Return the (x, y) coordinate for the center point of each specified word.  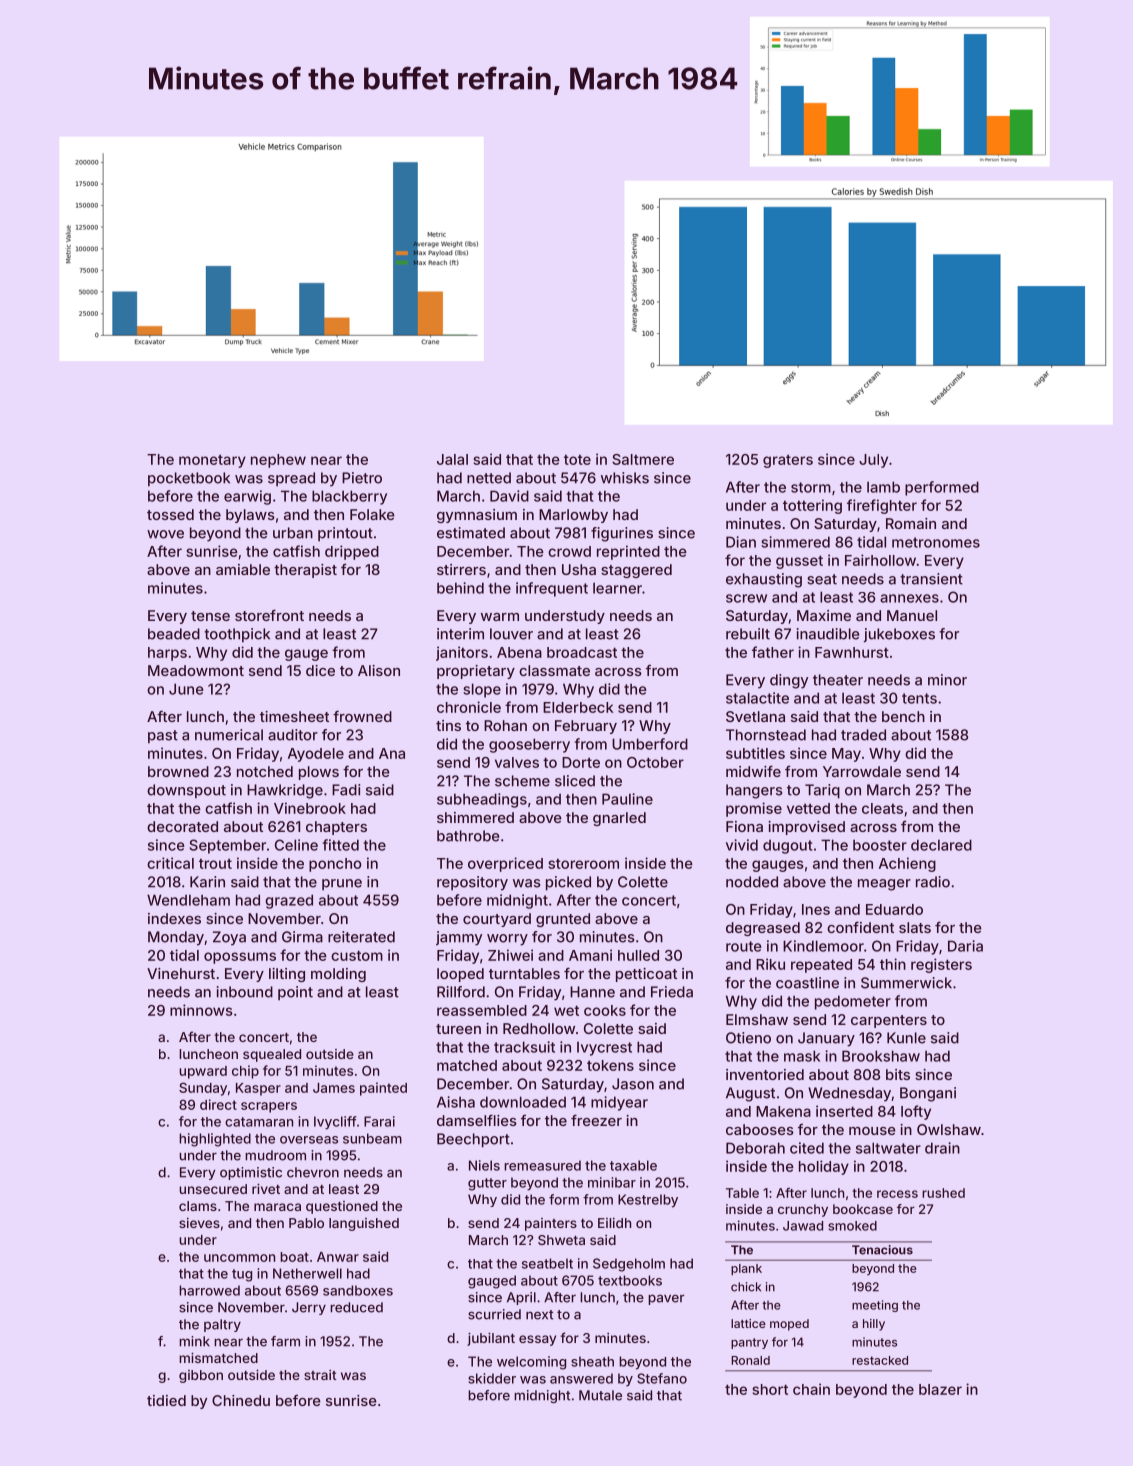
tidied (166, 1400)
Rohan (505, 725)
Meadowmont (196, 670)
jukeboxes (899, 635)
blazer (940, 1389)
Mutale (600, 1395)
